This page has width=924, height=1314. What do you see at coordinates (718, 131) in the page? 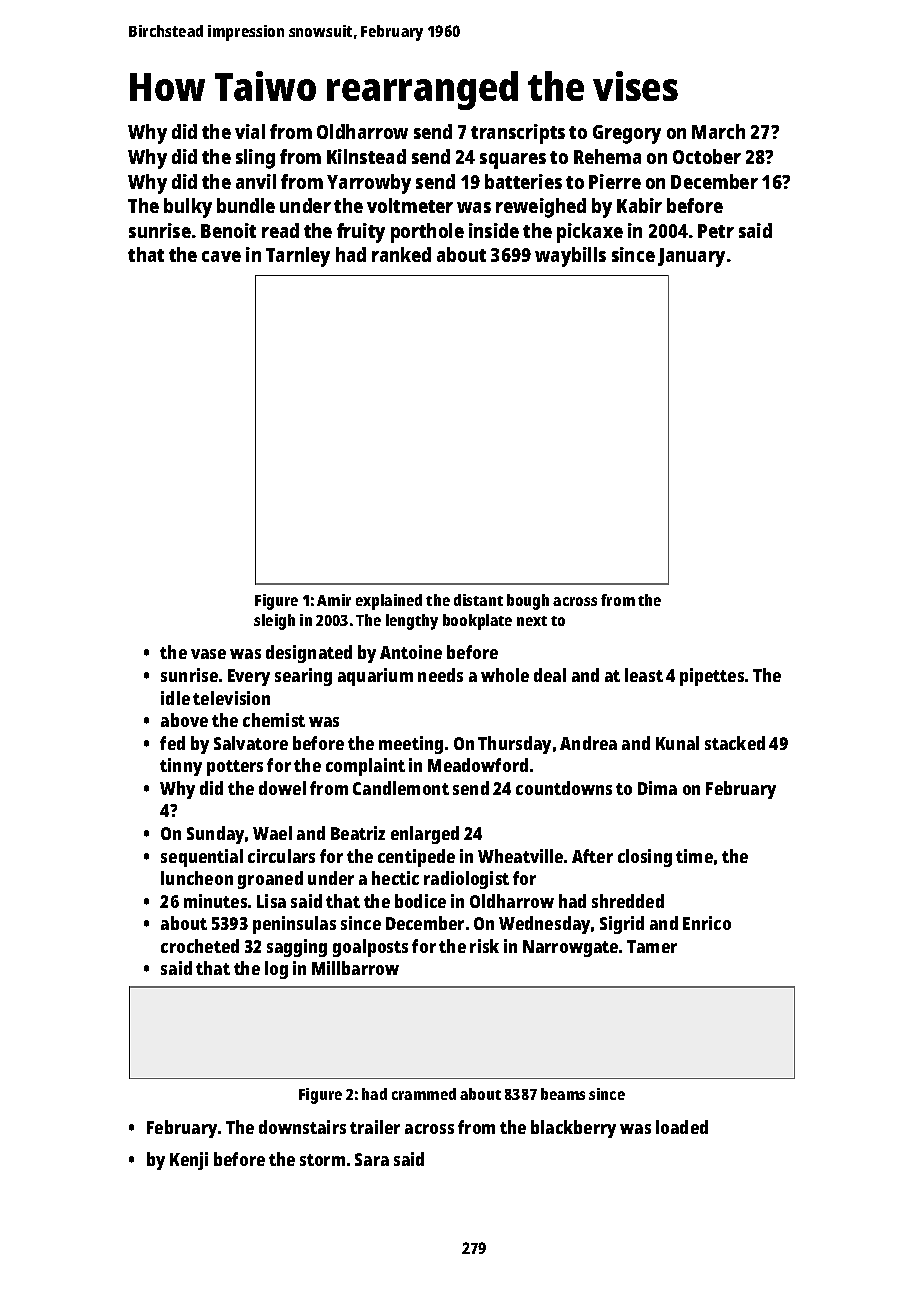
I see `March` at bounding box center [718, 131].
